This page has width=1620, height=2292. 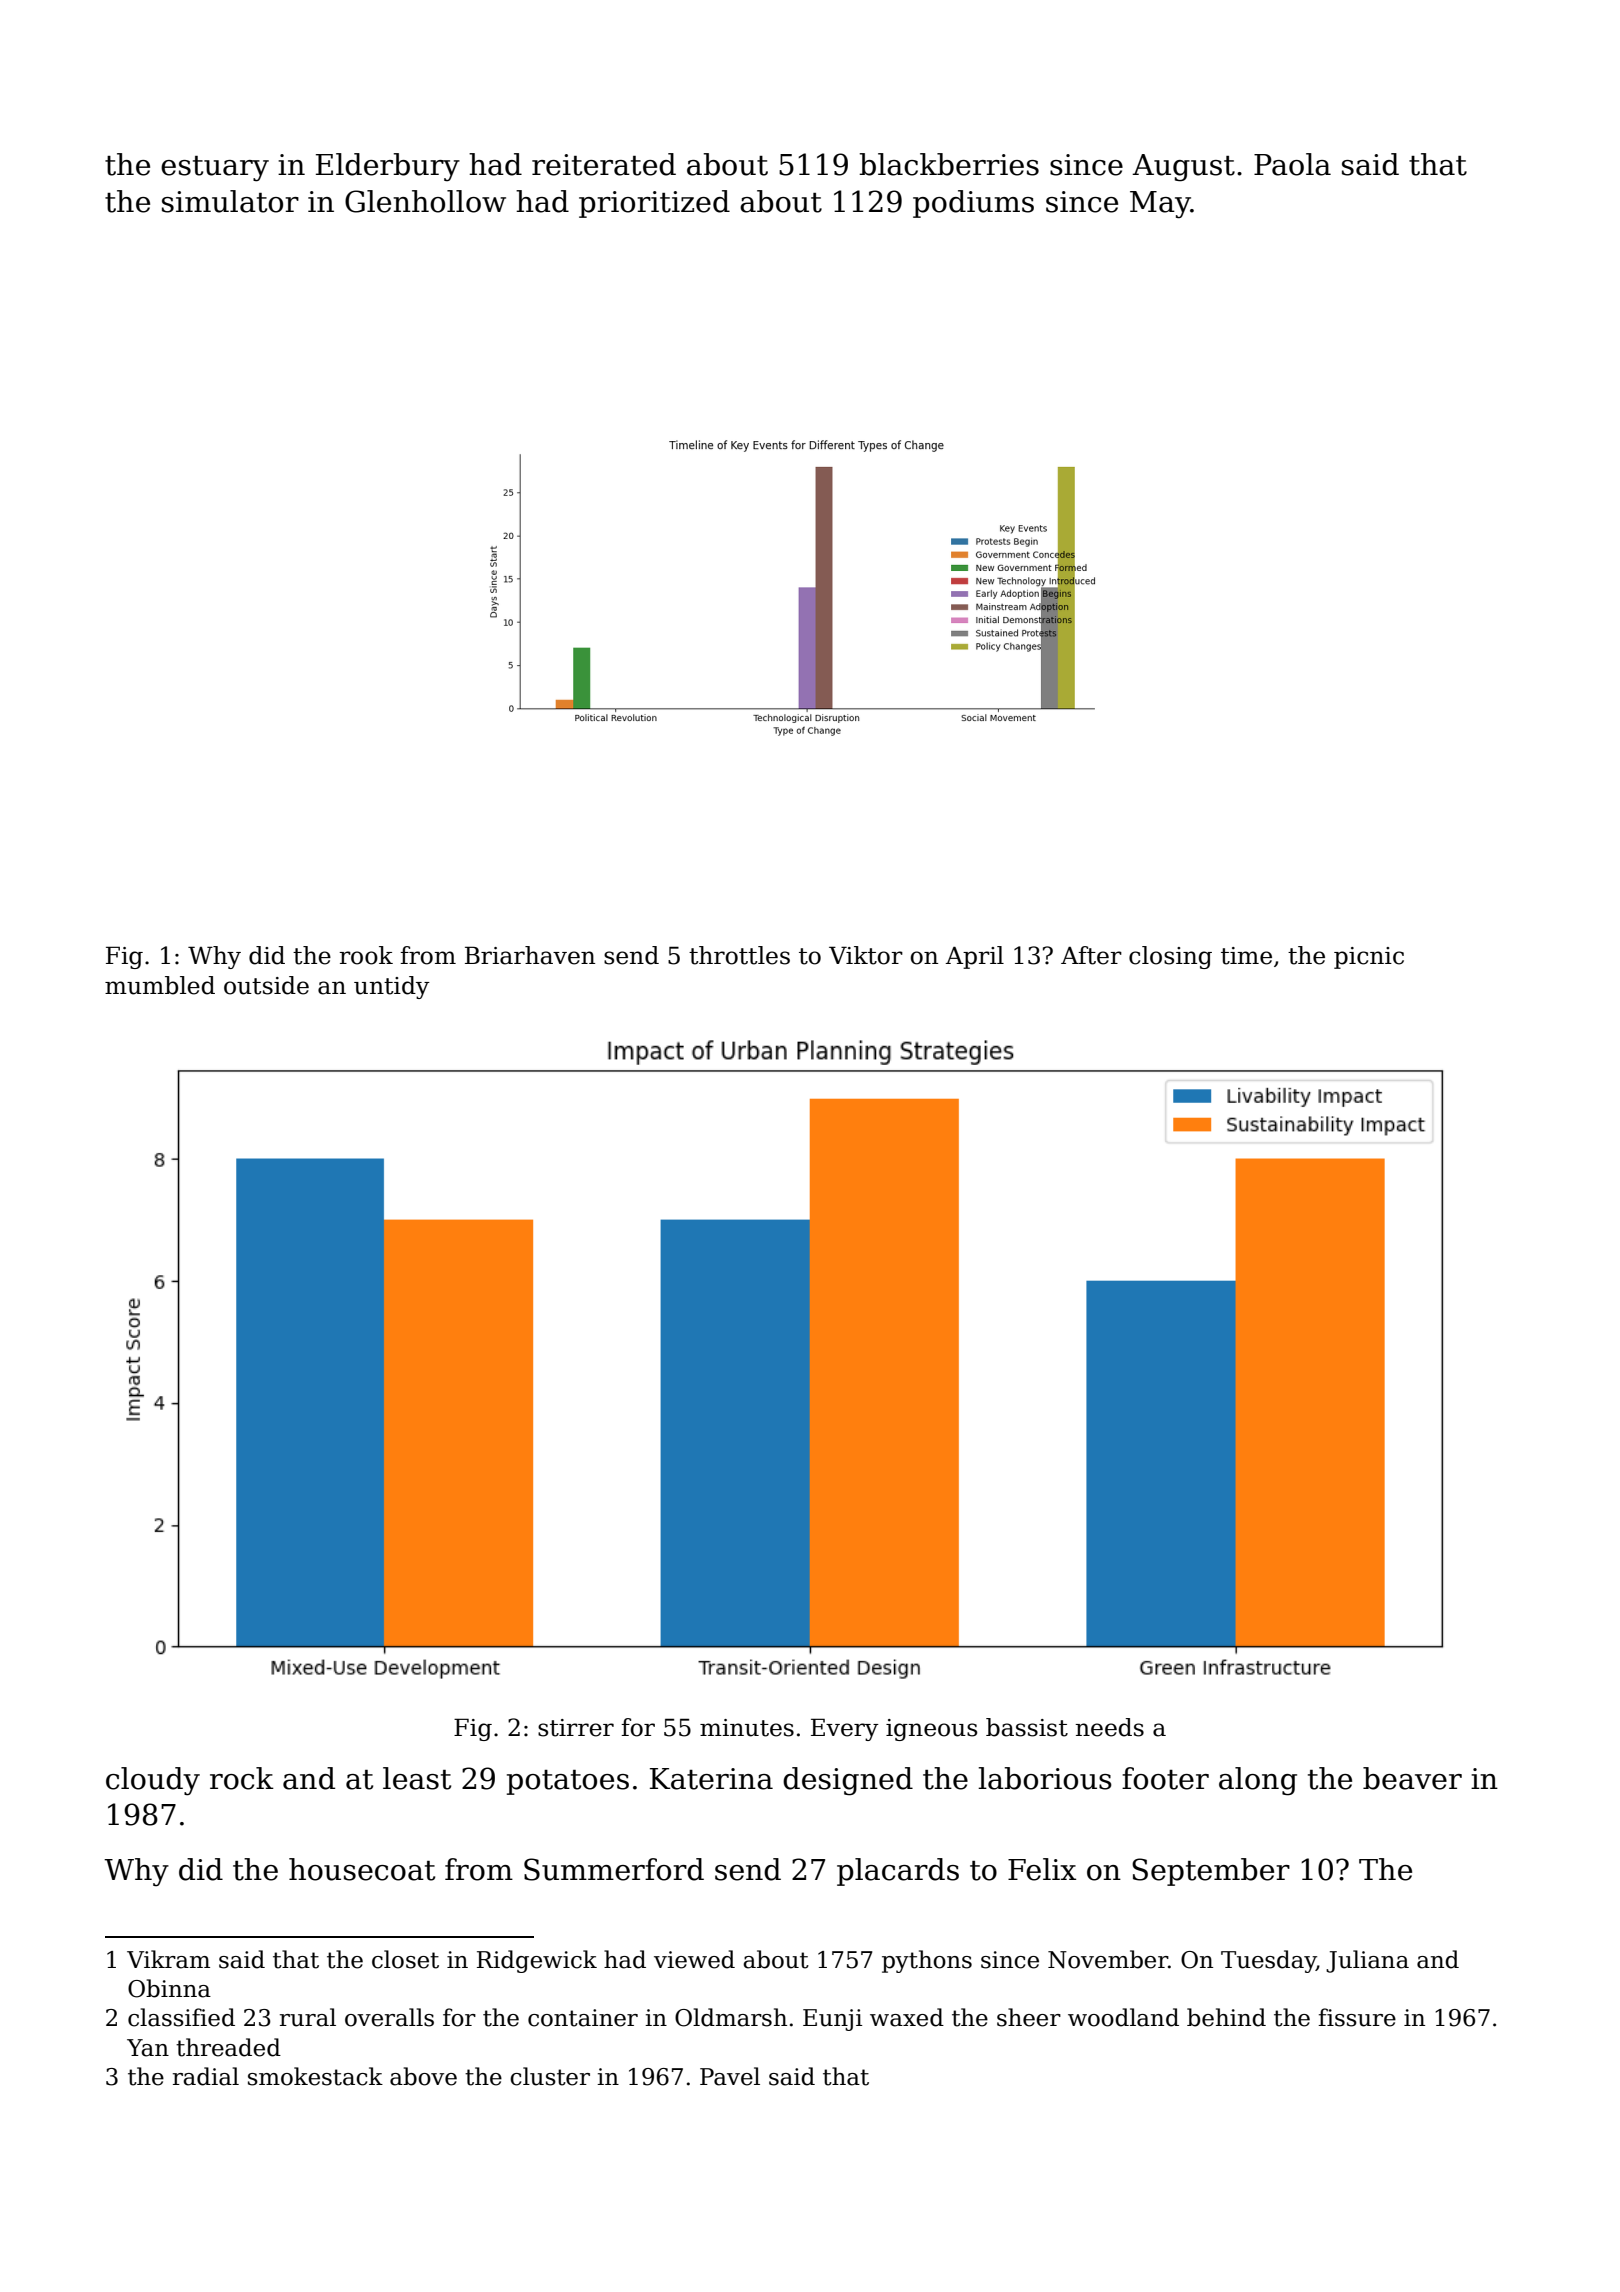 I want to click on closing, so click(x=1170, y=957).
